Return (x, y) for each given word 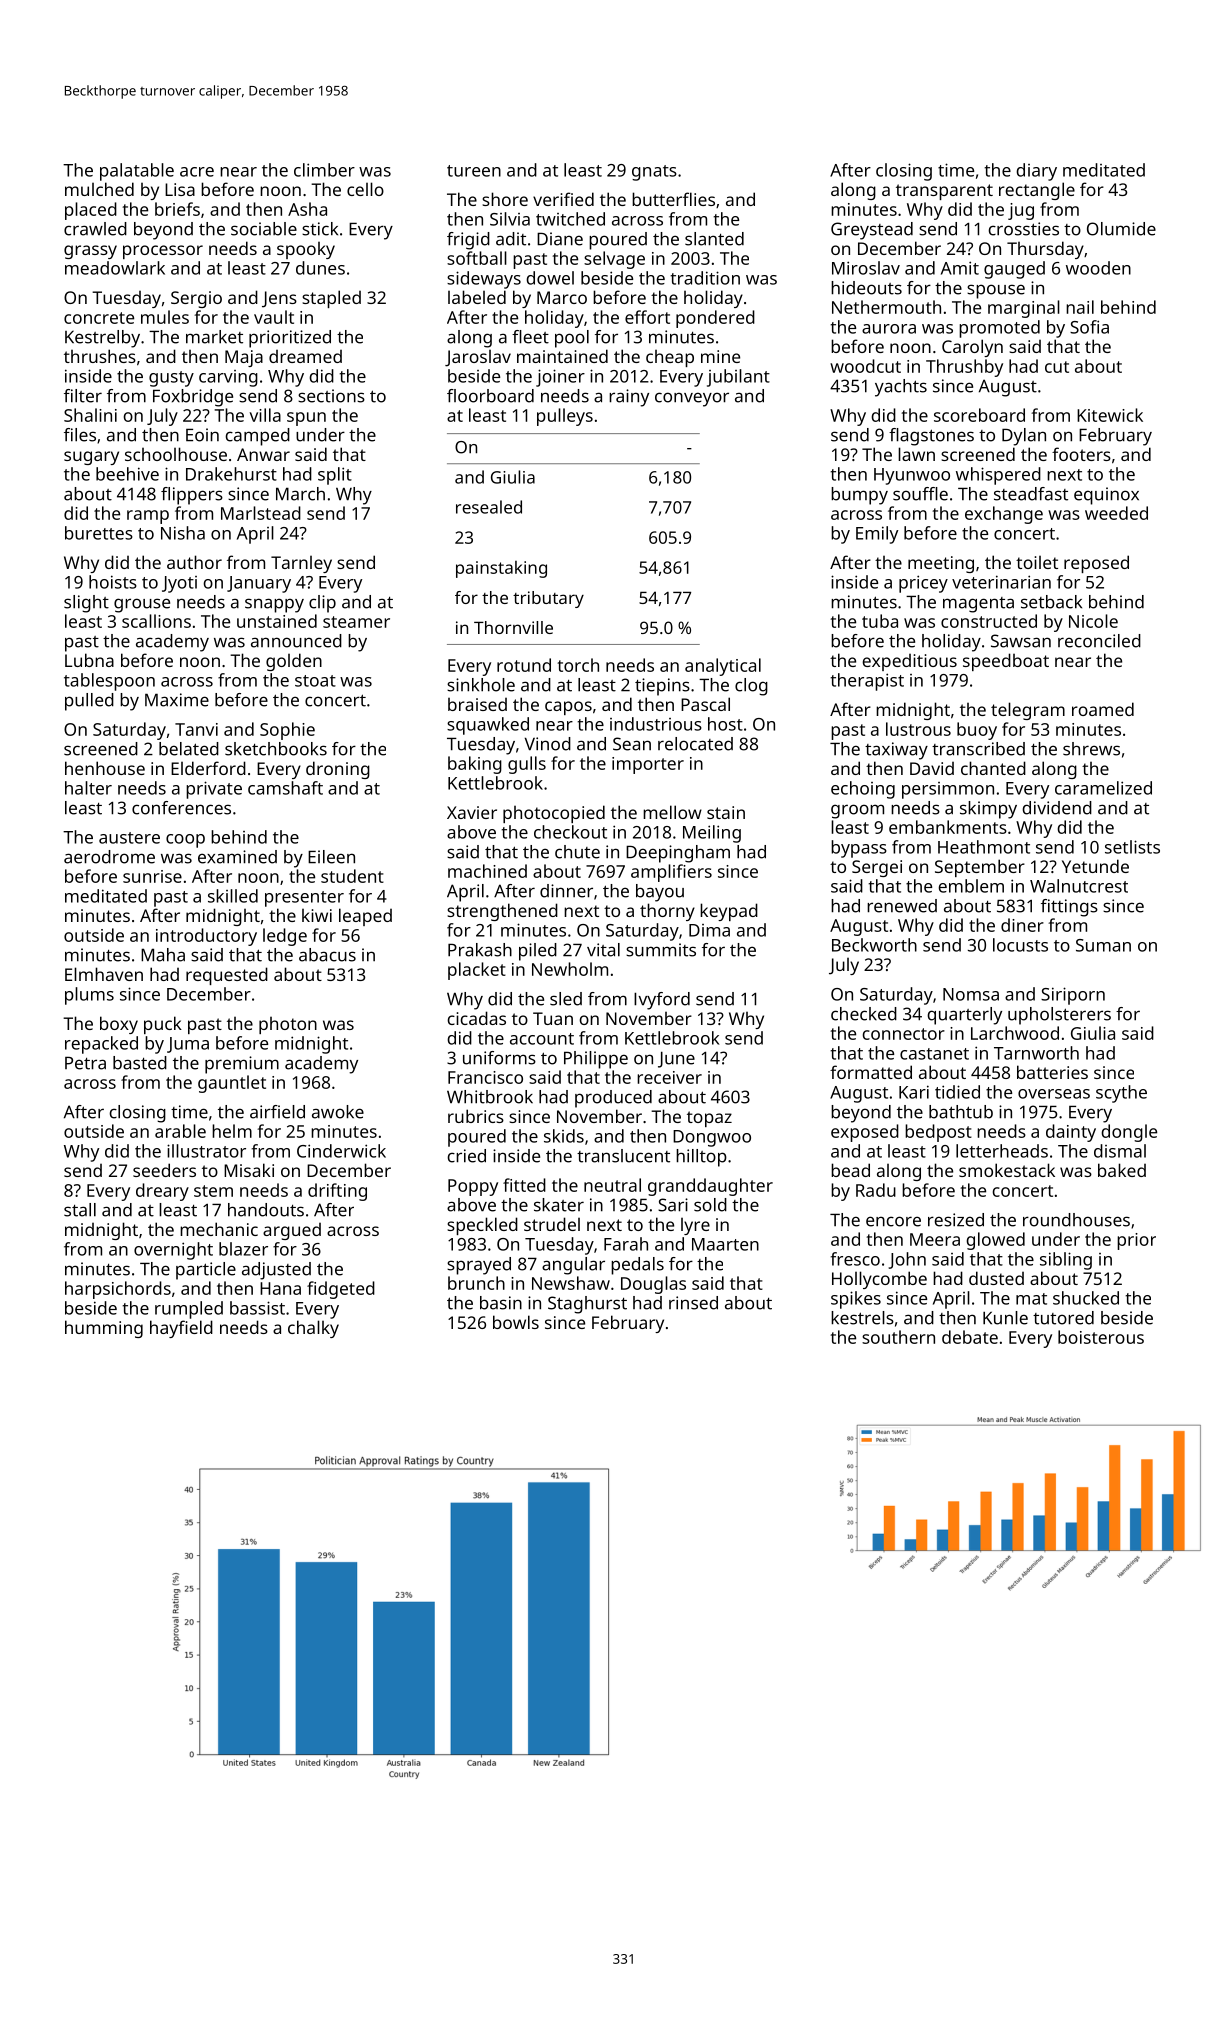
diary (1036, 172)
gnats (654, 173)
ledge (285, 937)
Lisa (180, 189)
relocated (695, 744)
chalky (313, 1329)
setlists (1132, 847)
